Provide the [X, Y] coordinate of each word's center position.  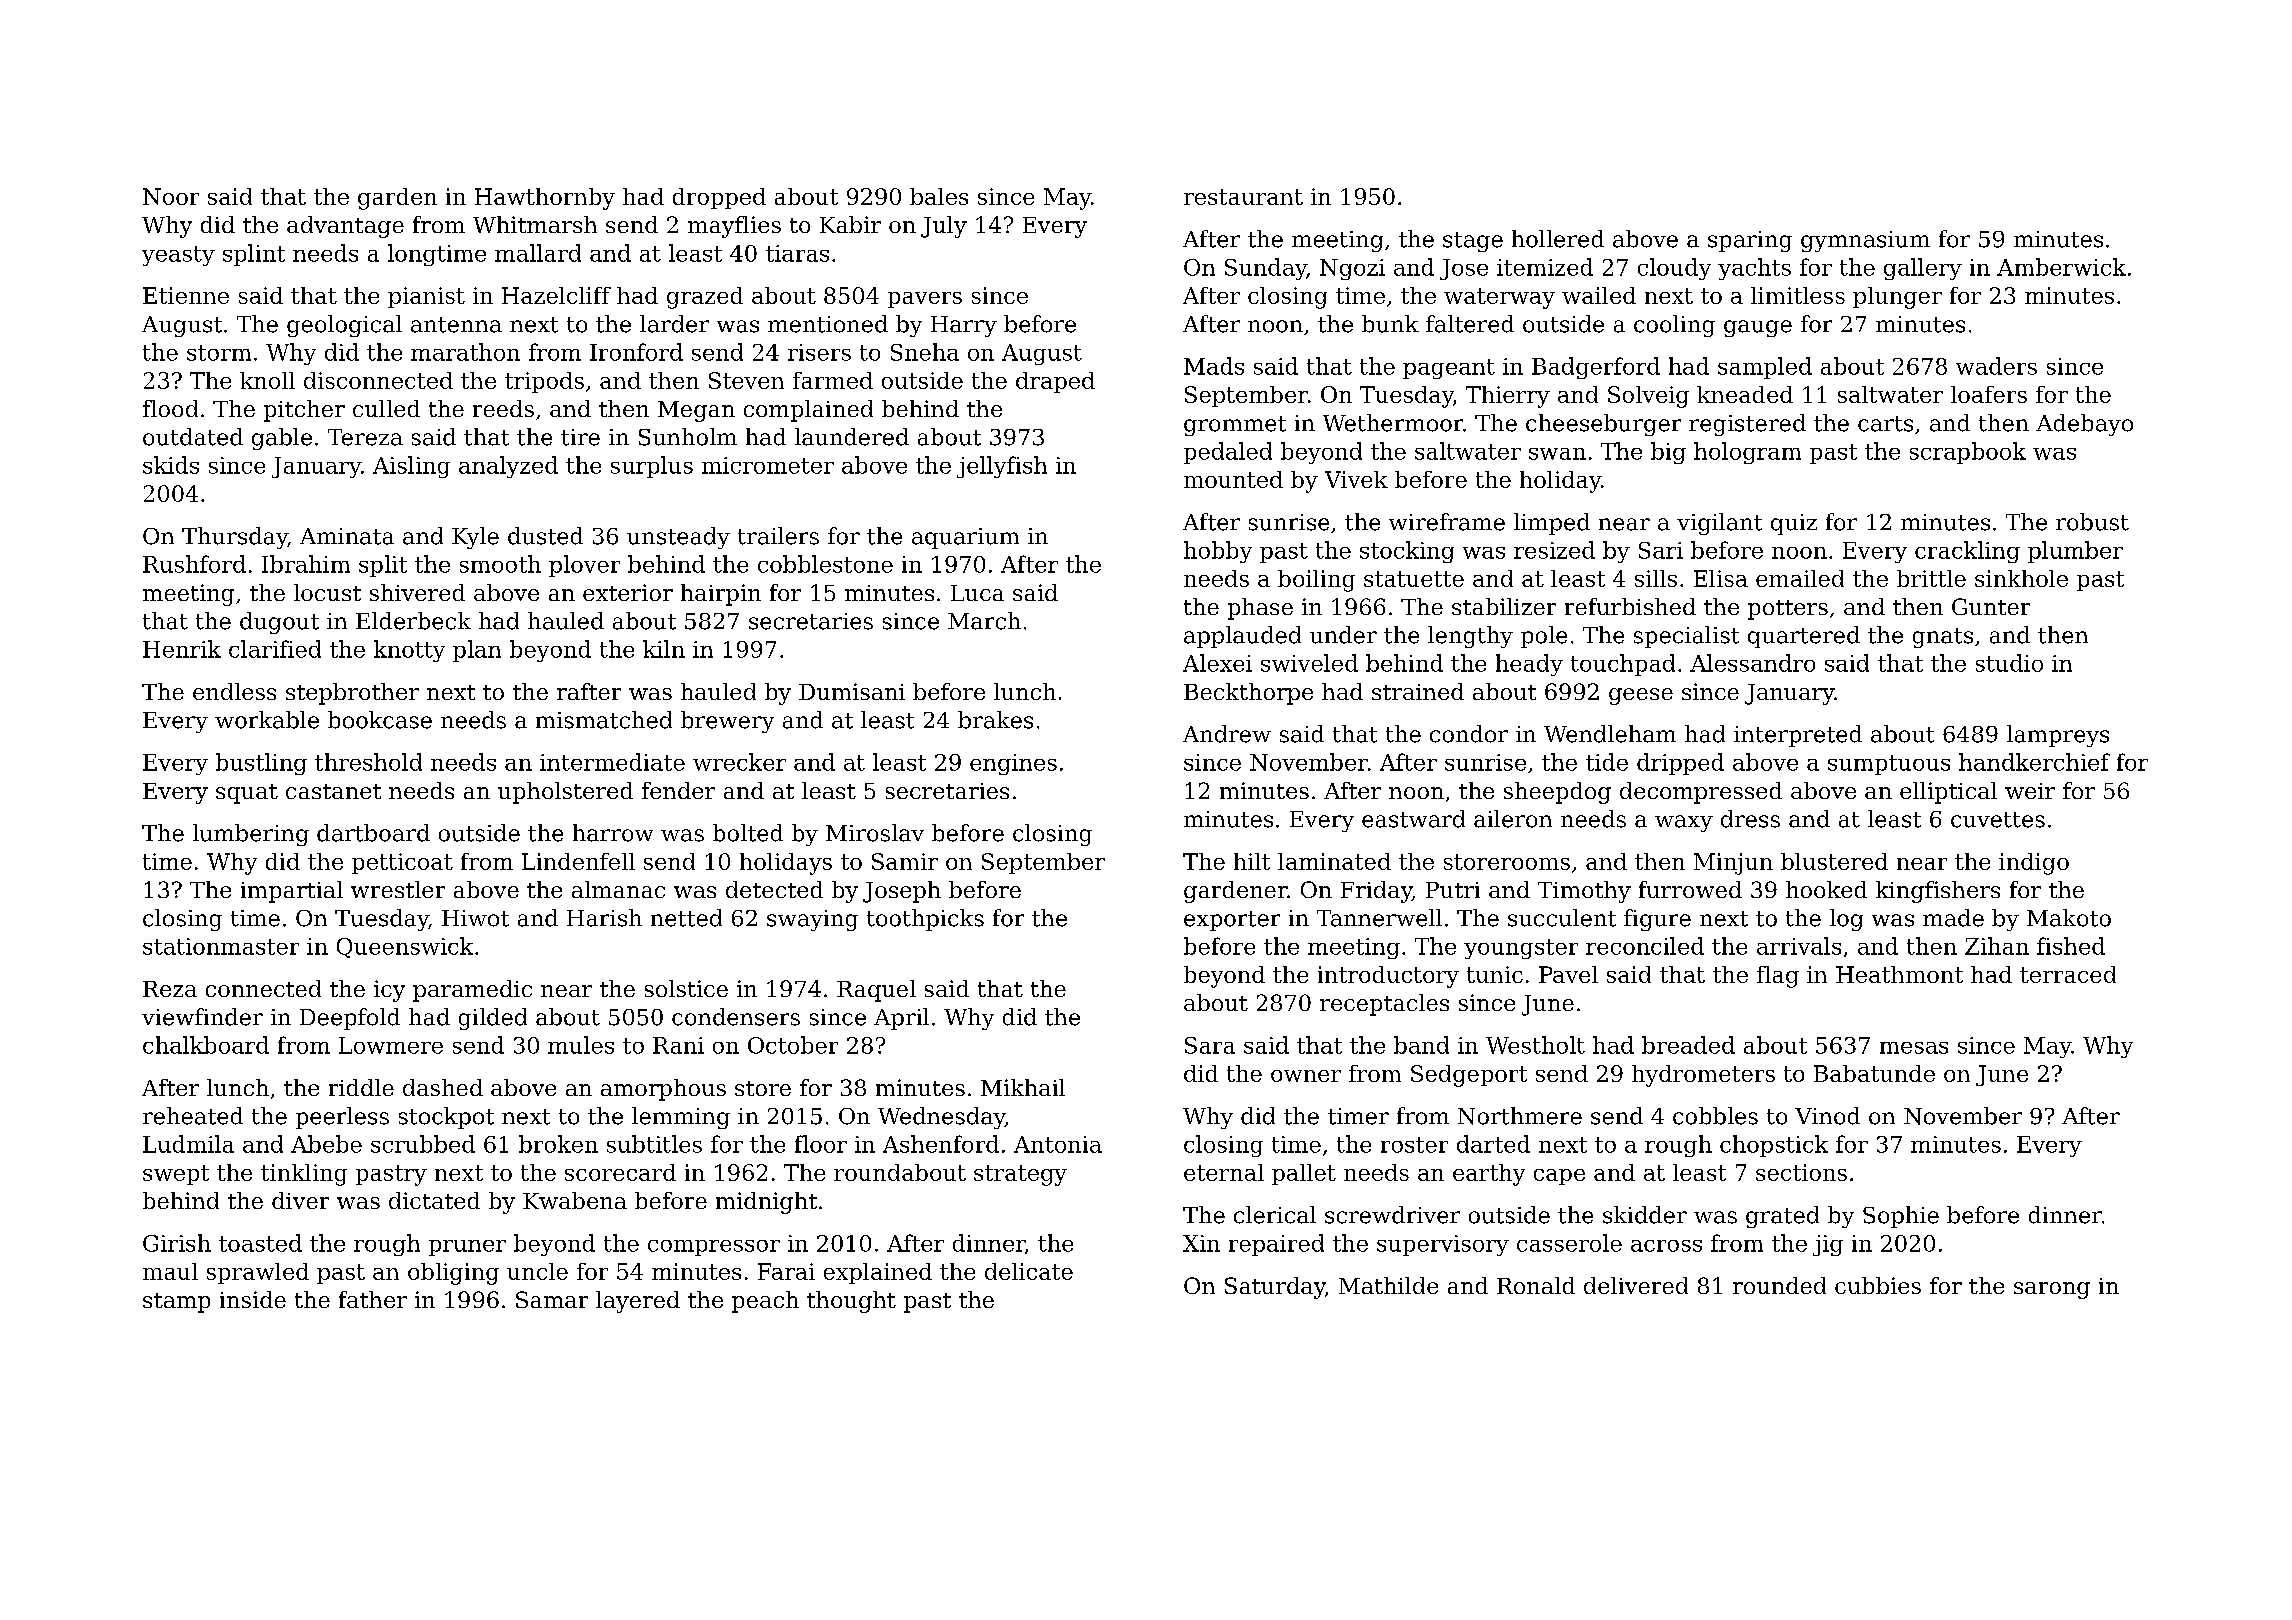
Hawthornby [545, 199]
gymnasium [1865, 241]
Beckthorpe [1248, 694]
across [1666, 1246]
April [901, 1019]
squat [247, 794]
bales [939, 196]
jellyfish [1002, 467]
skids [171, 465]
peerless [342, 1118]
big [1668, 453]
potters [1788, 610]
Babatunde [1874, 1073]
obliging [453, 1274]
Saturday [1275, 1288]
